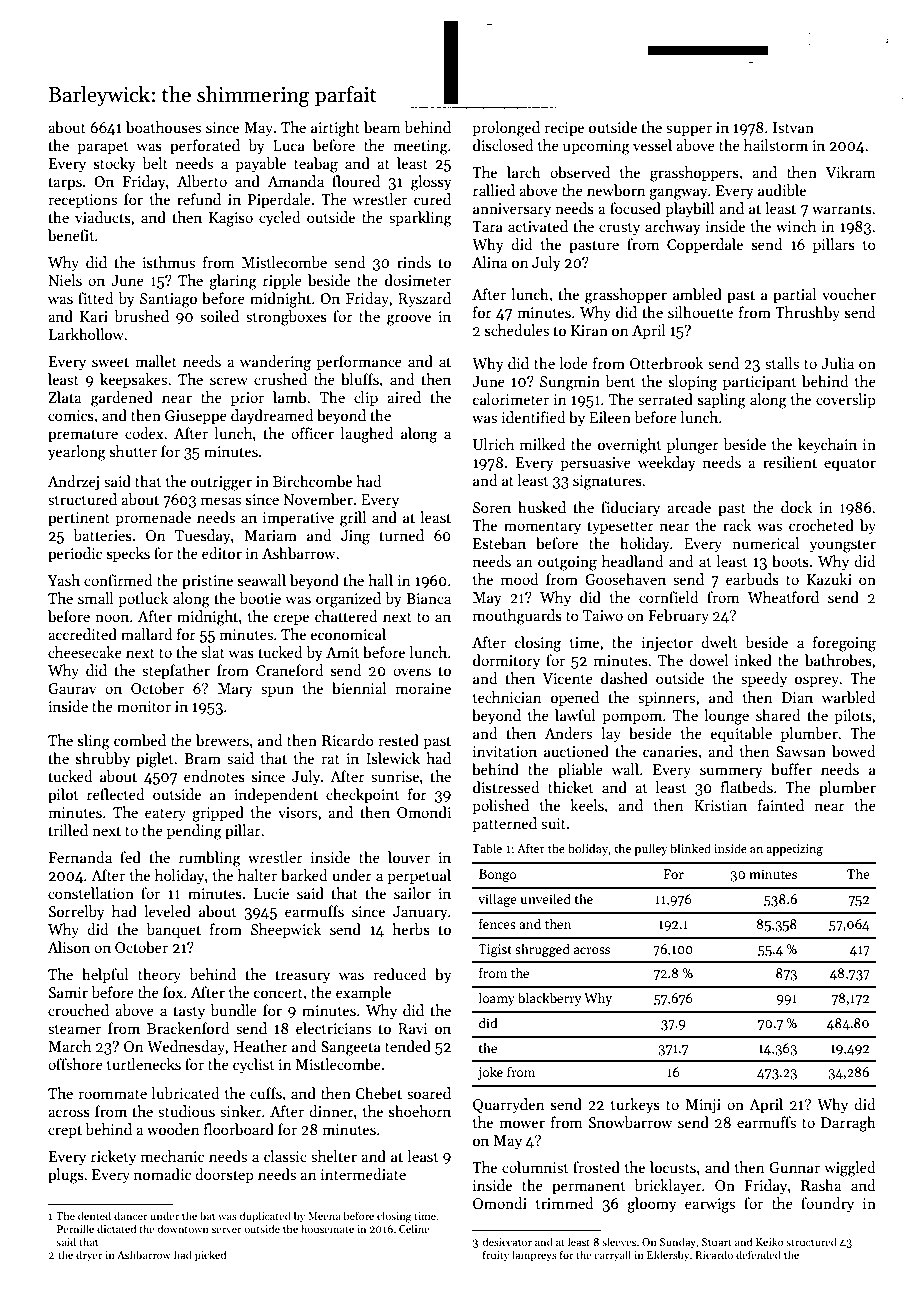 The height and width of the screenshot is (1308, 924). Describe the element at coordinates (65, 1131) in the screenshot. I see `crept` at that location.
